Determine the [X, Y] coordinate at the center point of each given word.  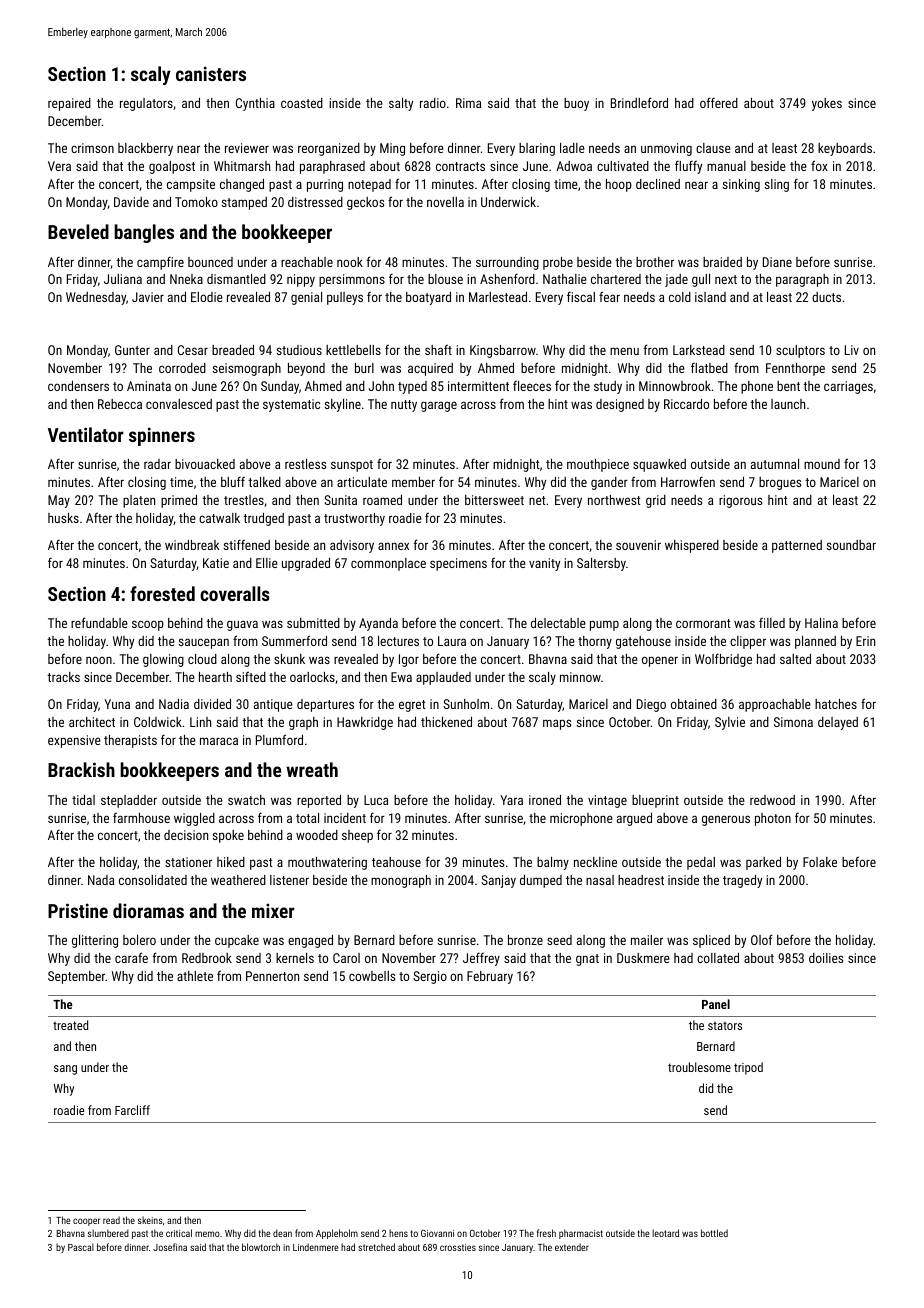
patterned [797, 546]
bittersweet [494, 500]
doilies [826, 958]
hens [398, 1233]
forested [162, 593]
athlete [195, 976]
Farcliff [132, 1110]
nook [350, 262]
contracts [460, 166]
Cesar [193, 350]
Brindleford [639, 102]
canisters [211, 73]
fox [819, 165]
